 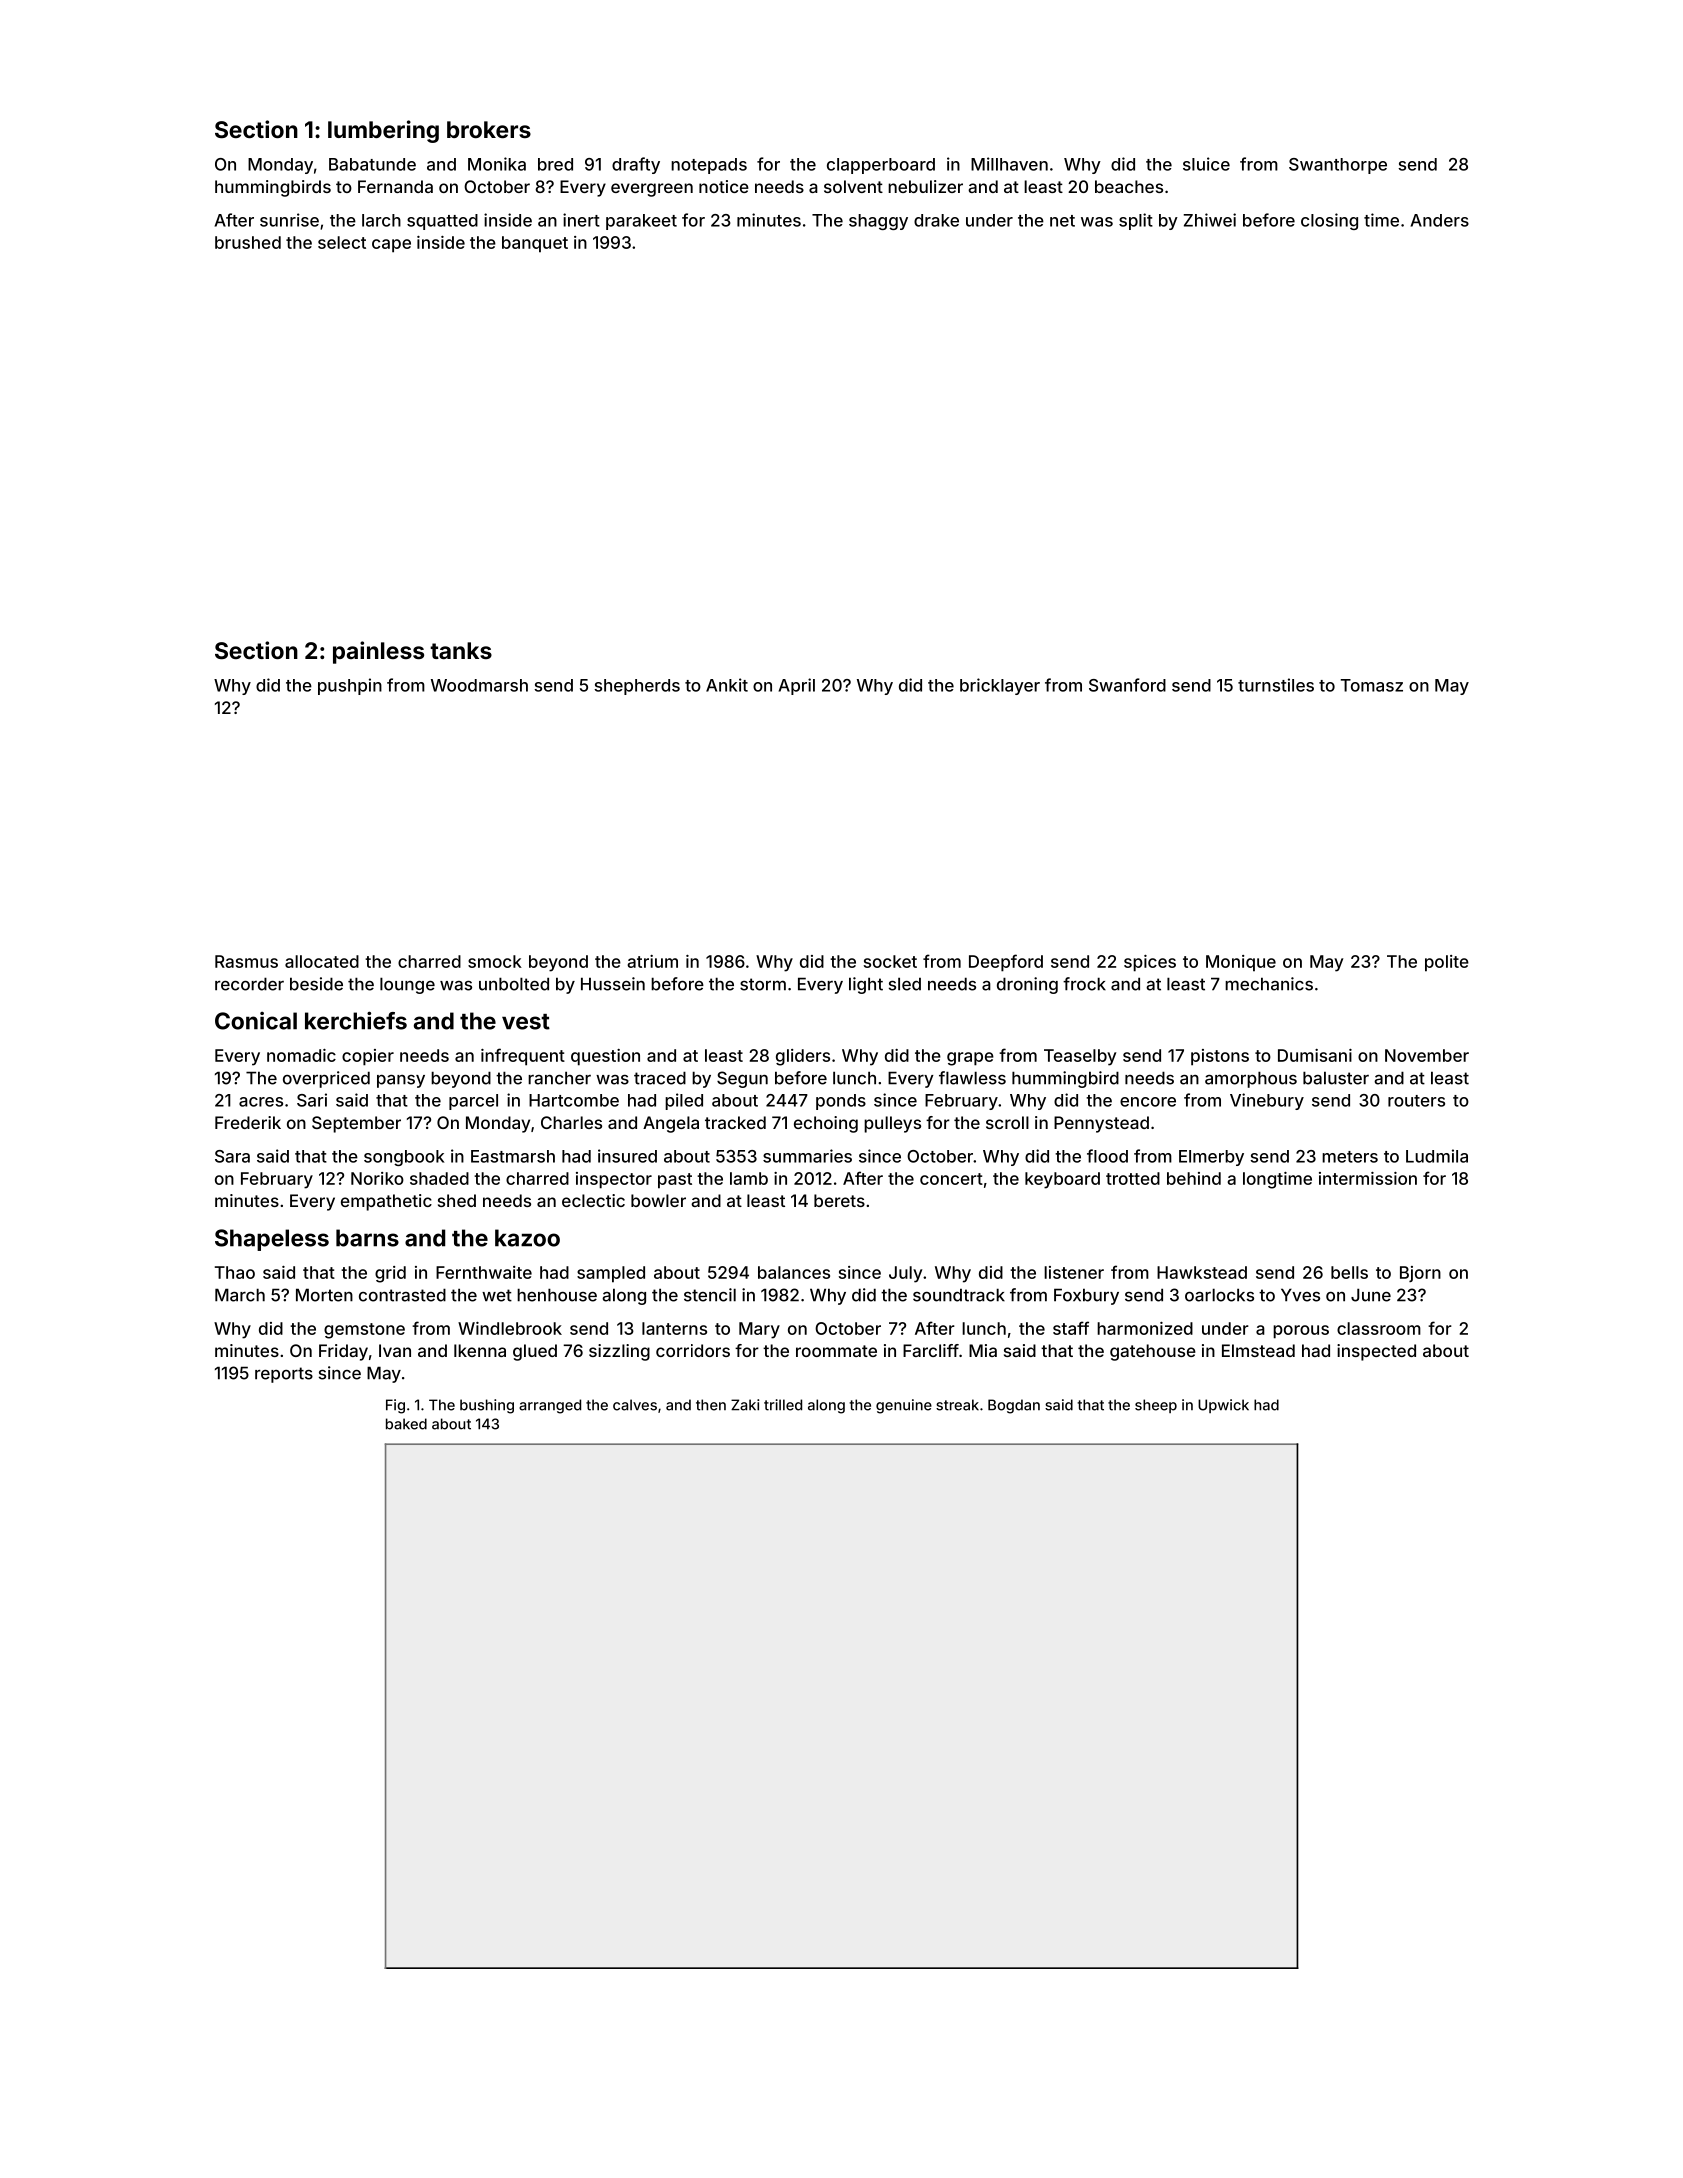 What do you see at coordinates (1206, 164) in the document?
I see `sluice` at bounding box center [1206, 164].
